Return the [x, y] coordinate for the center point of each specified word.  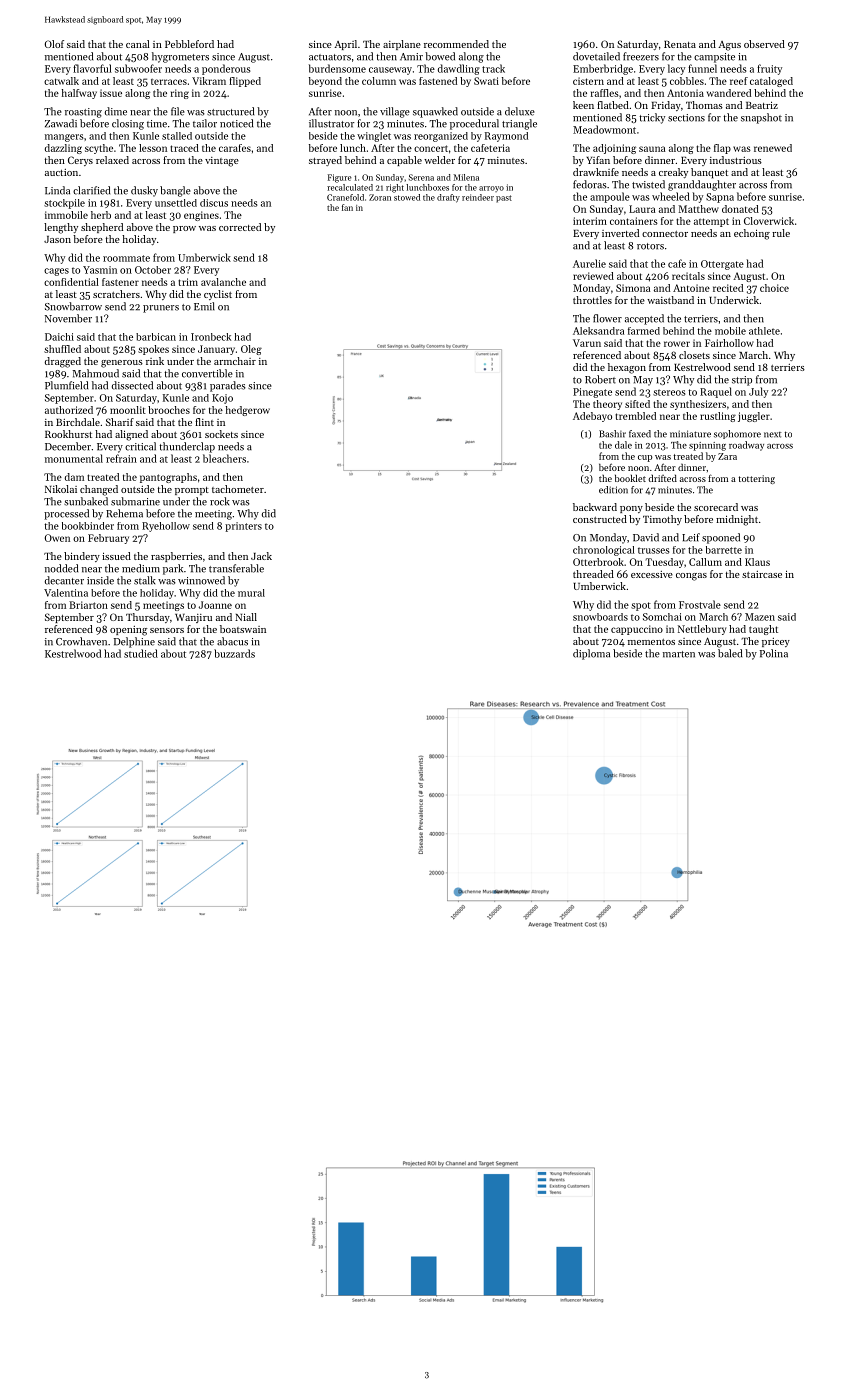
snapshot [761, 118]
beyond [325, 82]
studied [141, 653]
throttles [592, 300]
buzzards [234, 653]
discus [214, 203]
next [773, 435]
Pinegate [592, 393]
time [157, 124]
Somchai [662, 617]
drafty [448, 198]
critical [140, 446]
